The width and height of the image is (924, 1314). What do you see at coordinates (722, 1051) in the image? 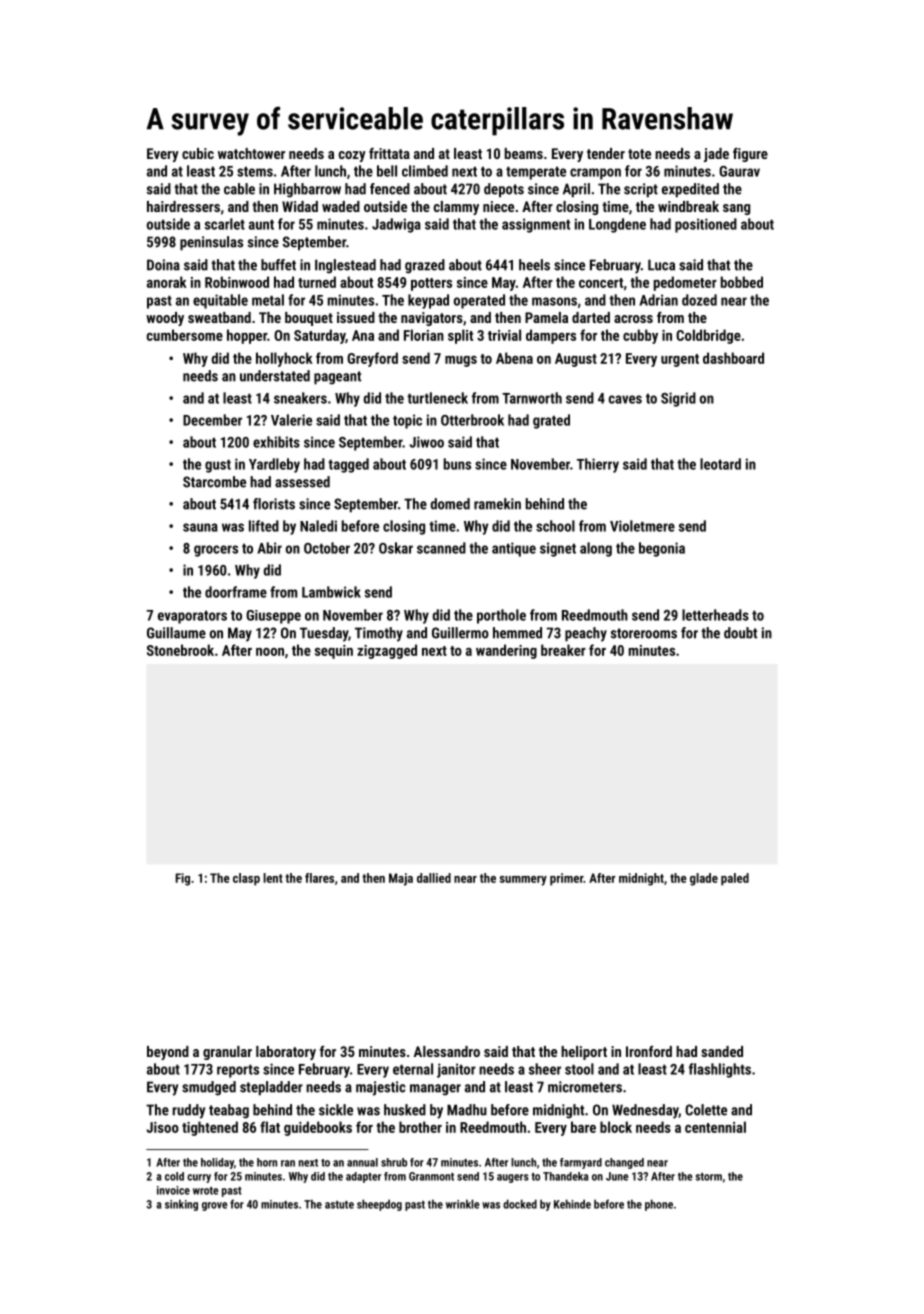
I see `sanded` at bounding box center [722, 1051].
